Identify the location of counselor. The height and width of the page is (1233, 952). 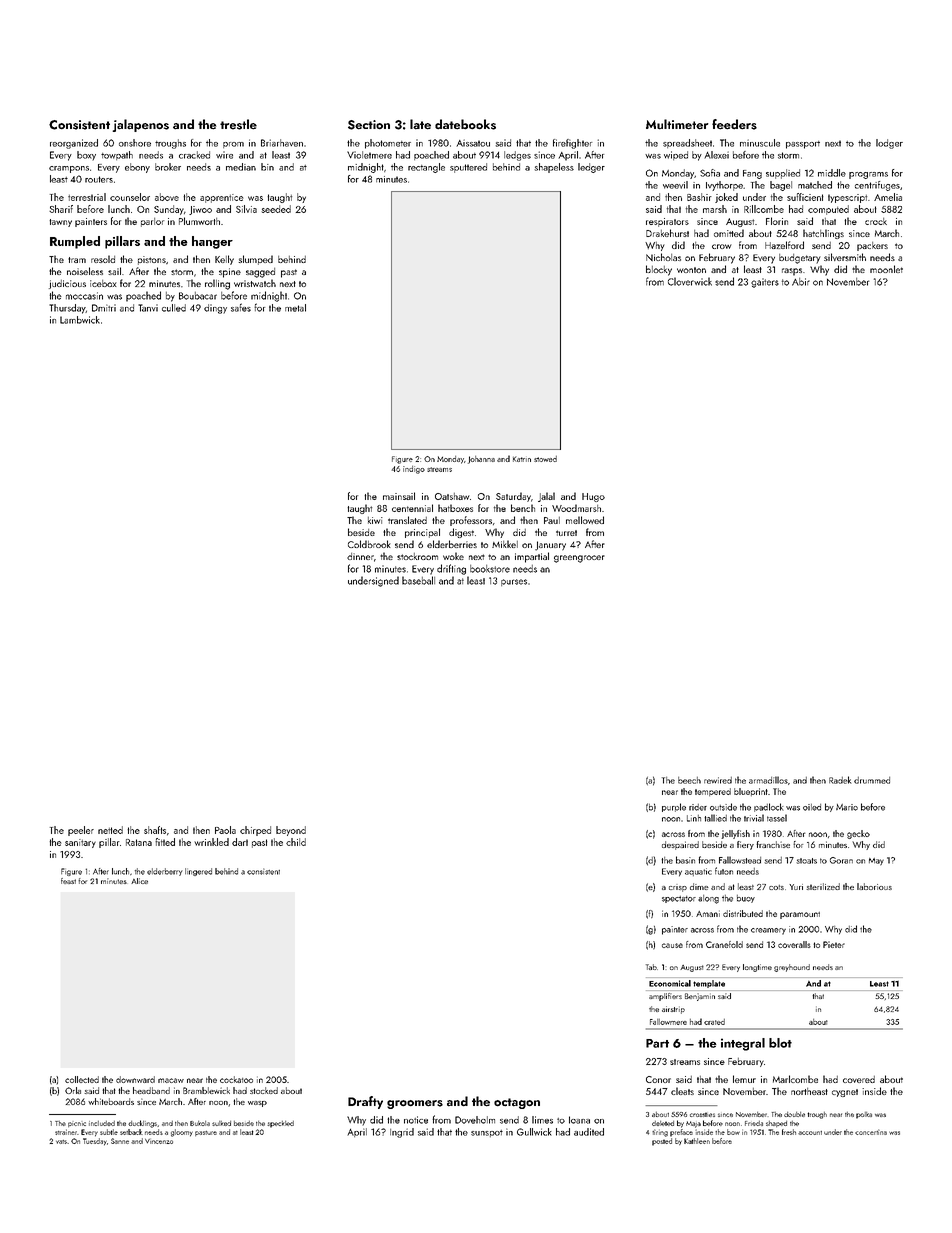
(130, 197).
